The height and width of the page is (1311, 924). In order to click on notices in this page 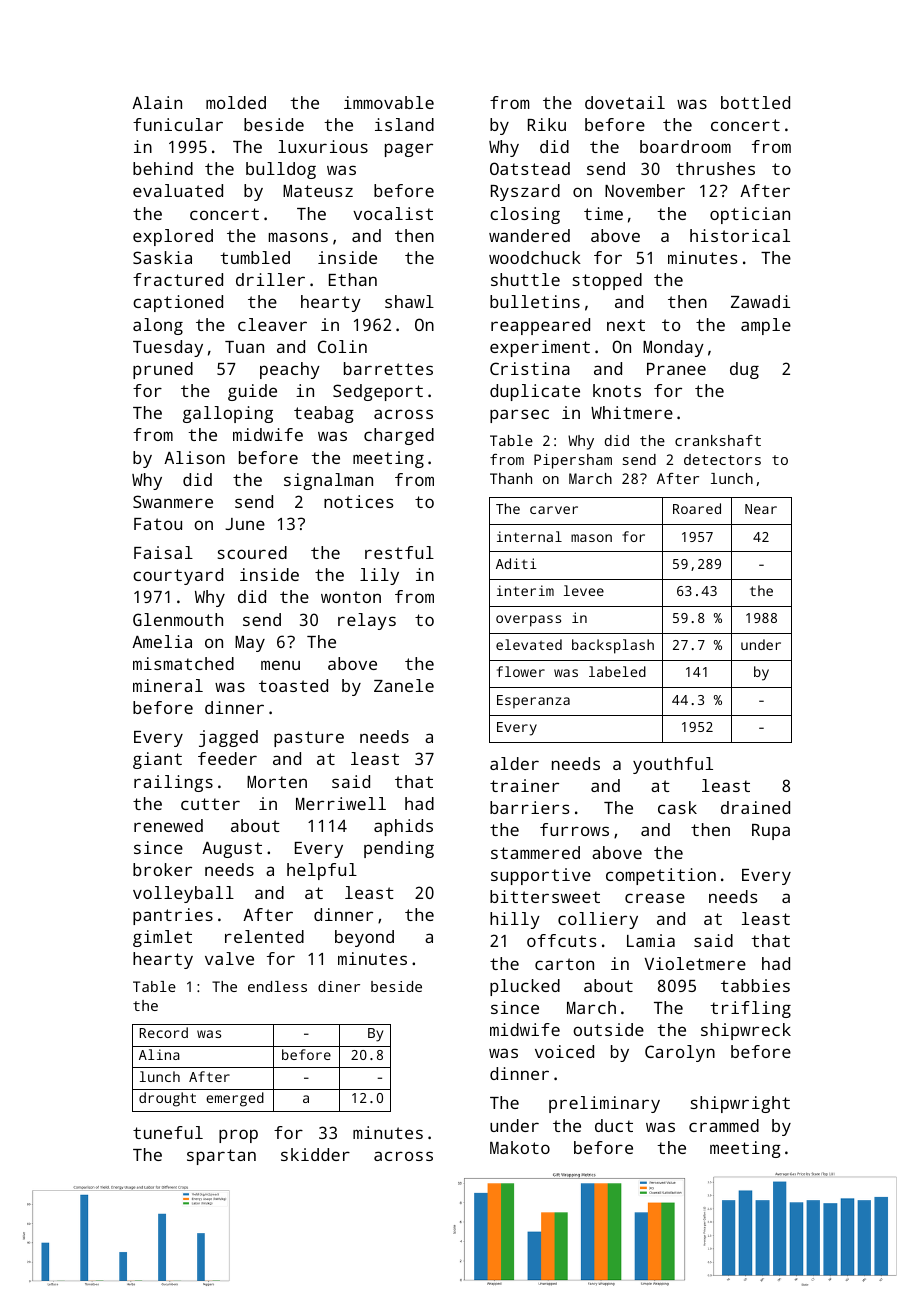, I will do `click(358, 501)`.
